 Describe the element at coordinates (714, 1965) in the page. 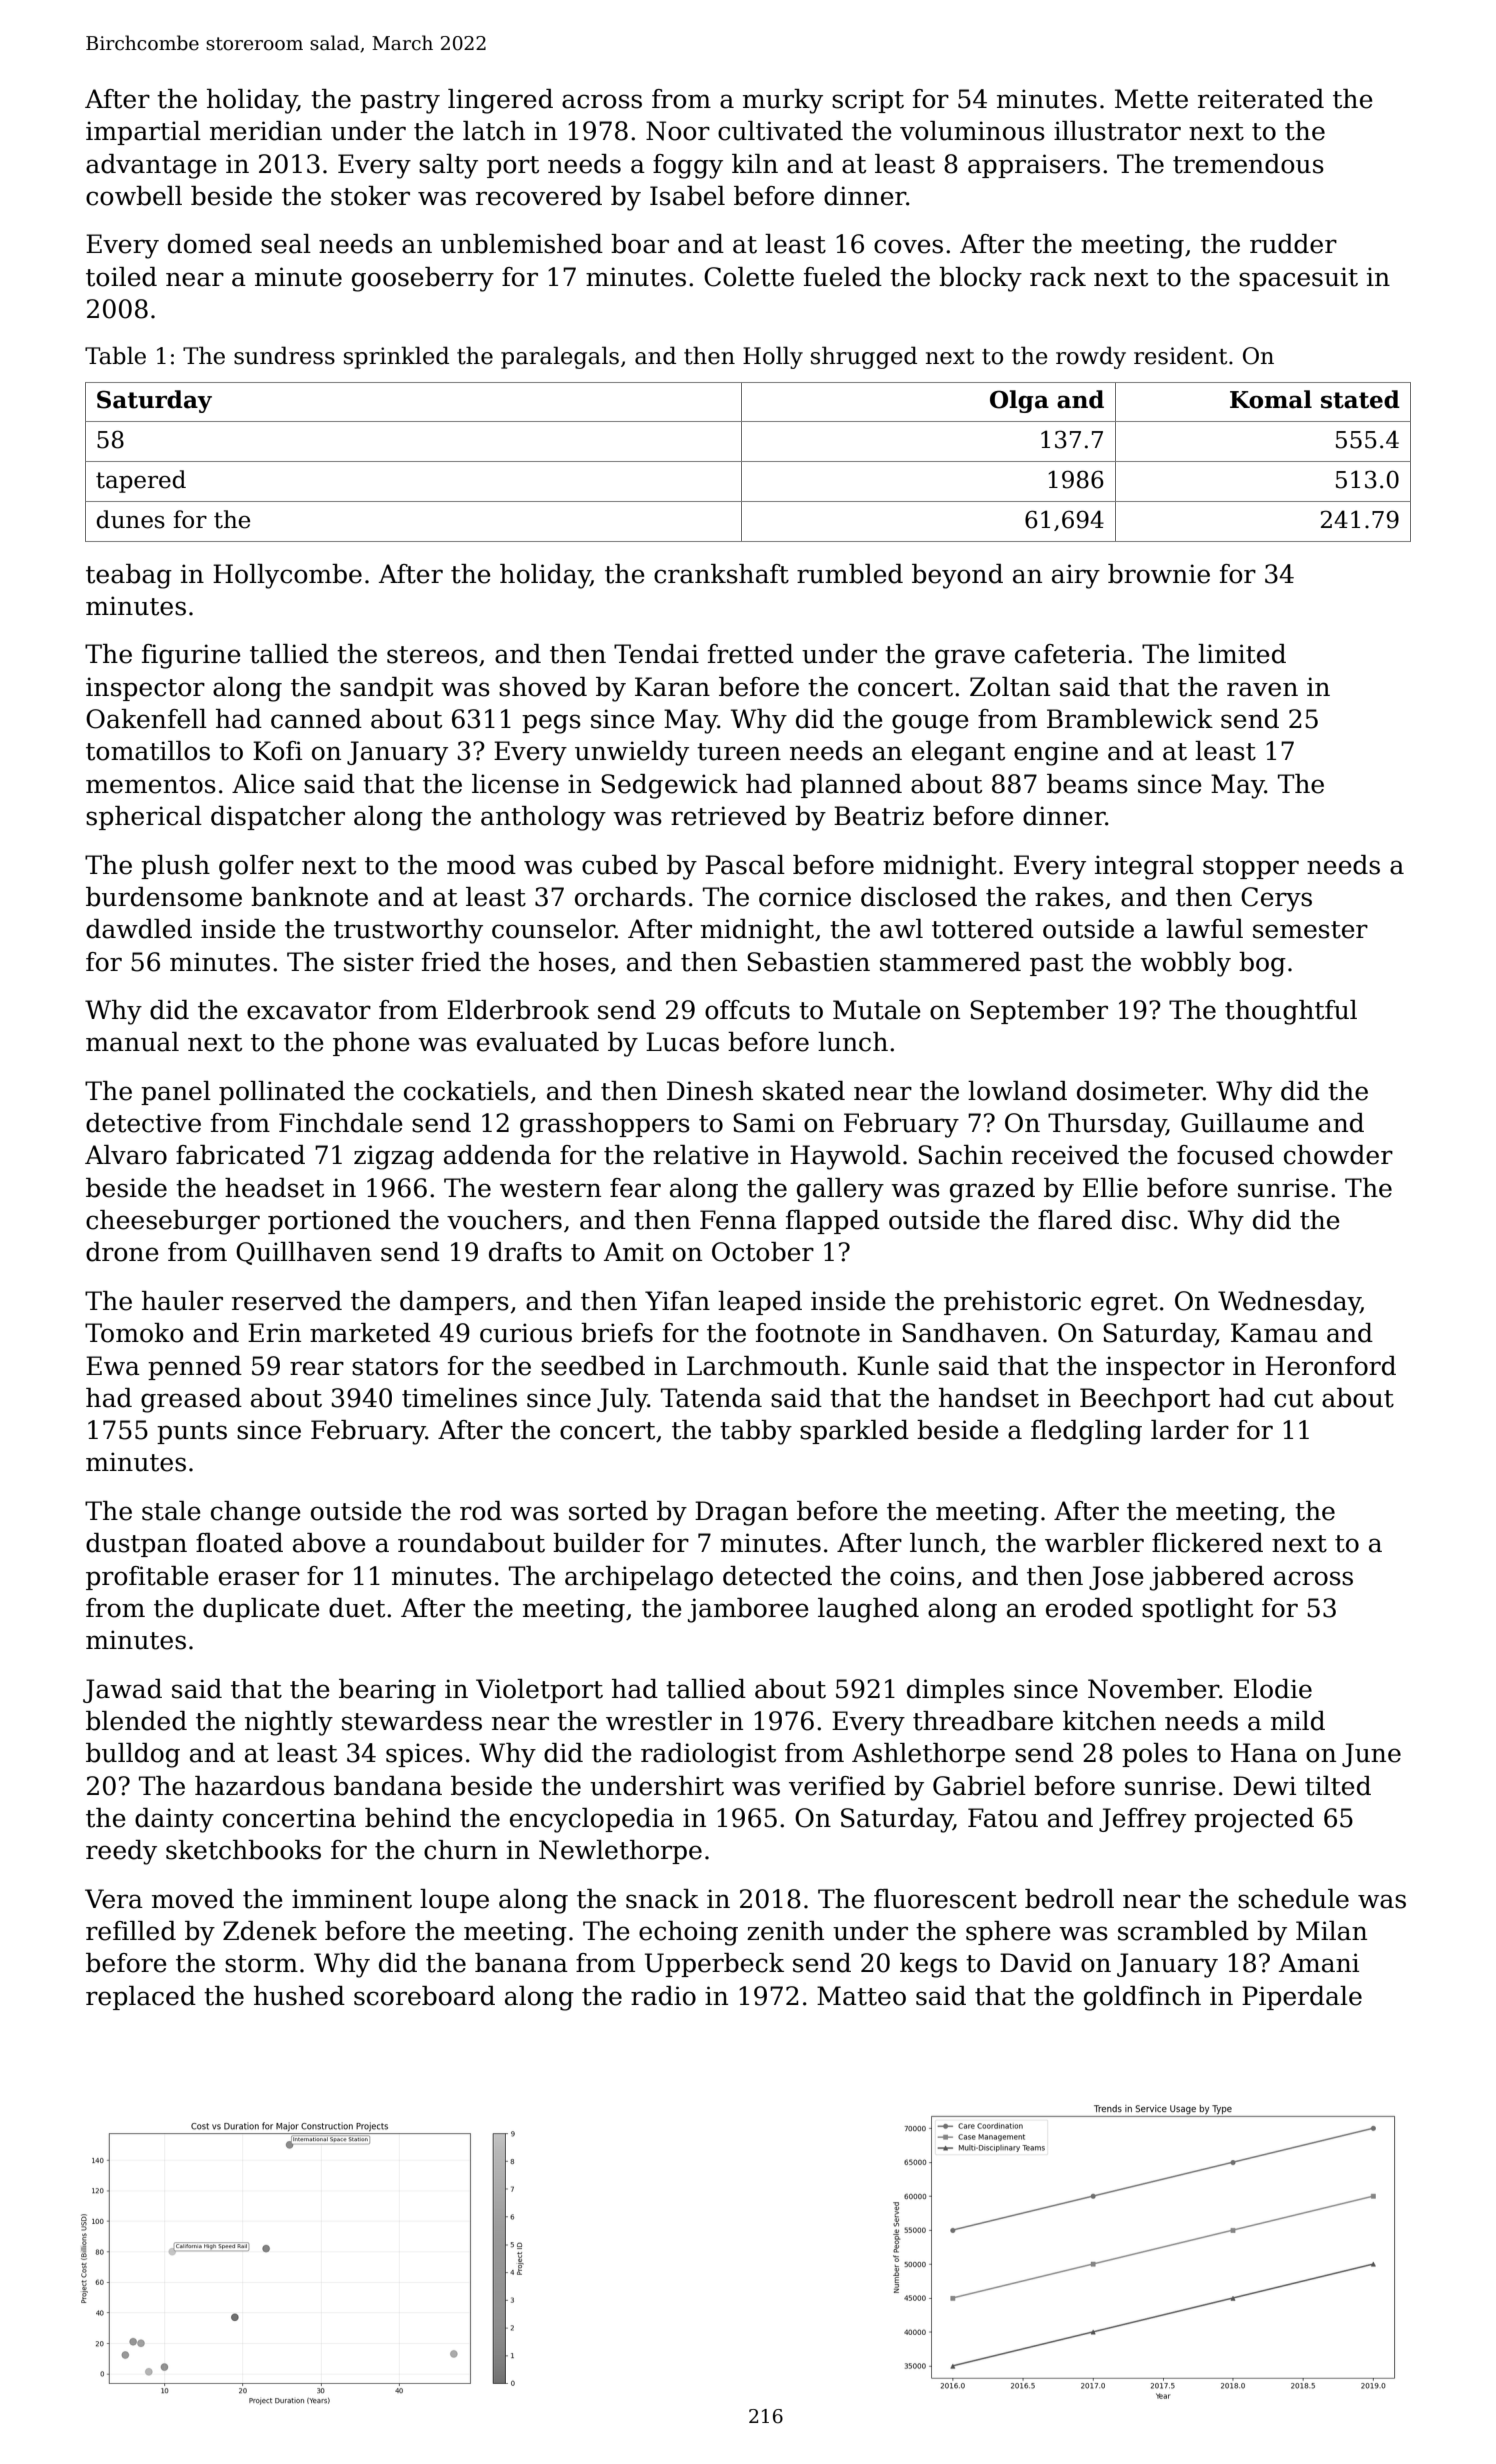

I see `Upperbeck` at that location.
